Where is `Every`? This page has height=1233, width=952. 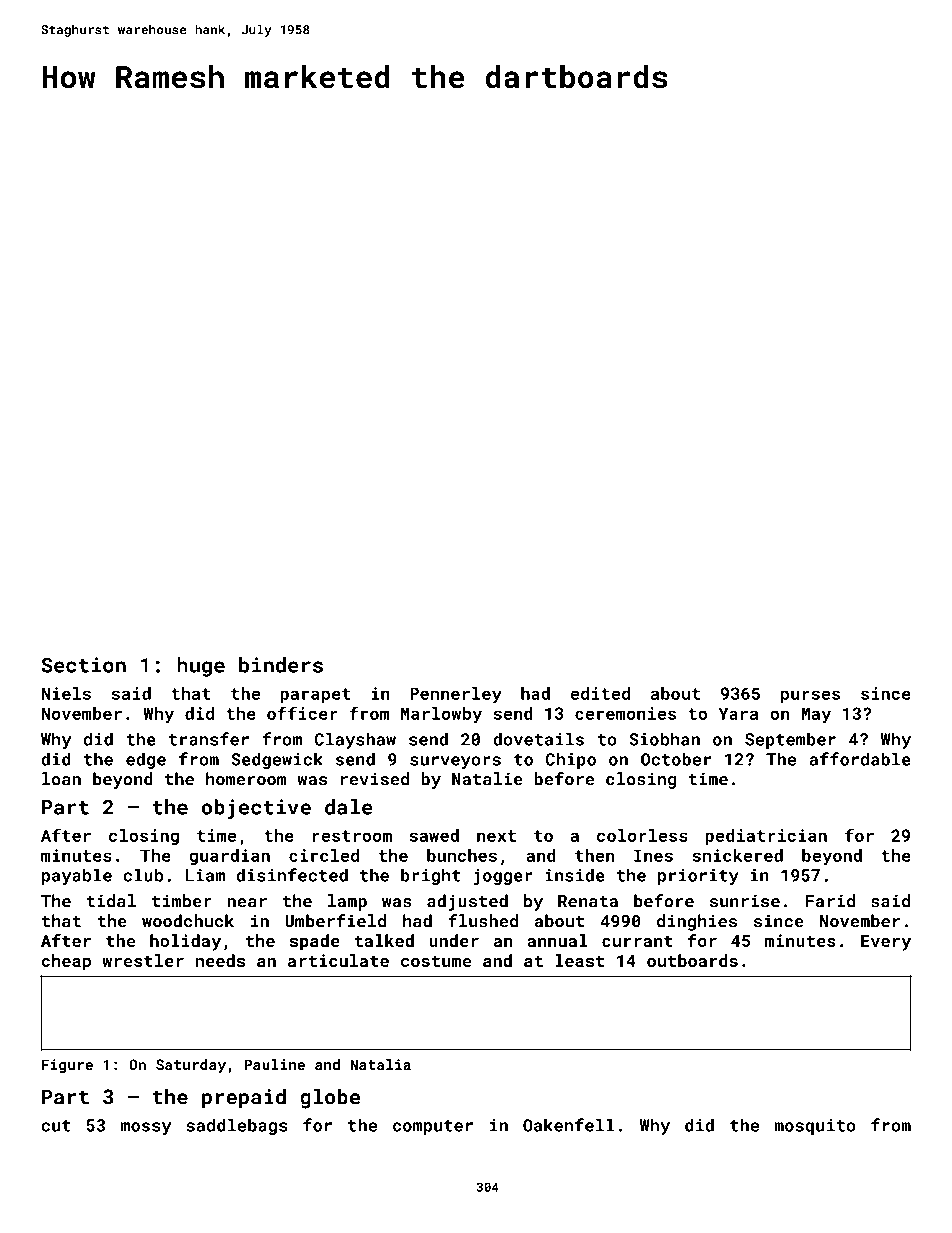 Every is located at coordinates (886, 943).
